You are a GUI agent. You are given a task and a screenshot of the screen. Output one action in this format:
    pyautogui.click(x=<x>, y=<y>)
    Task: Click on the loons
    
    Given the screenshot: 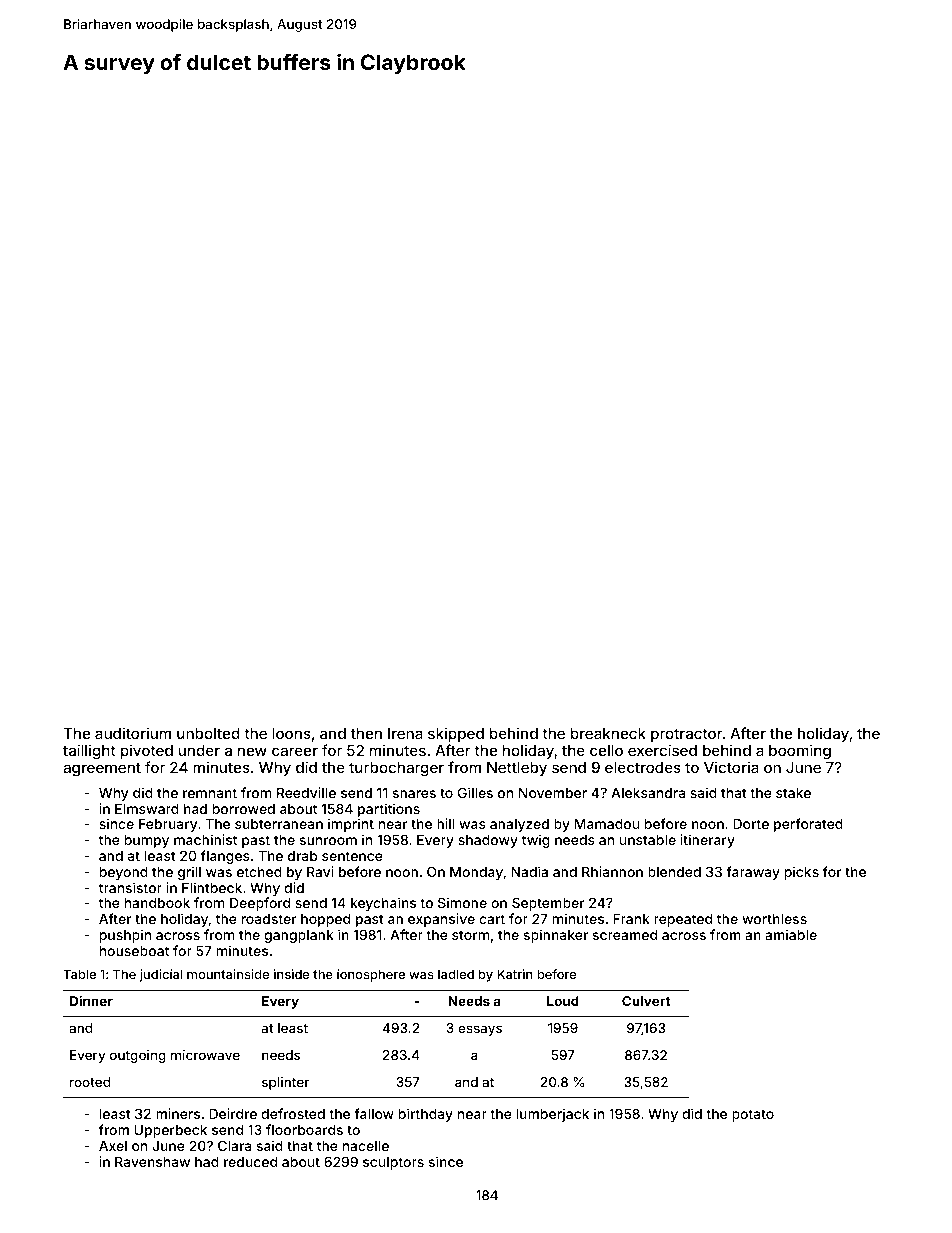 What is the action you would take?
    pyautogui.click(x=292, y=733)
